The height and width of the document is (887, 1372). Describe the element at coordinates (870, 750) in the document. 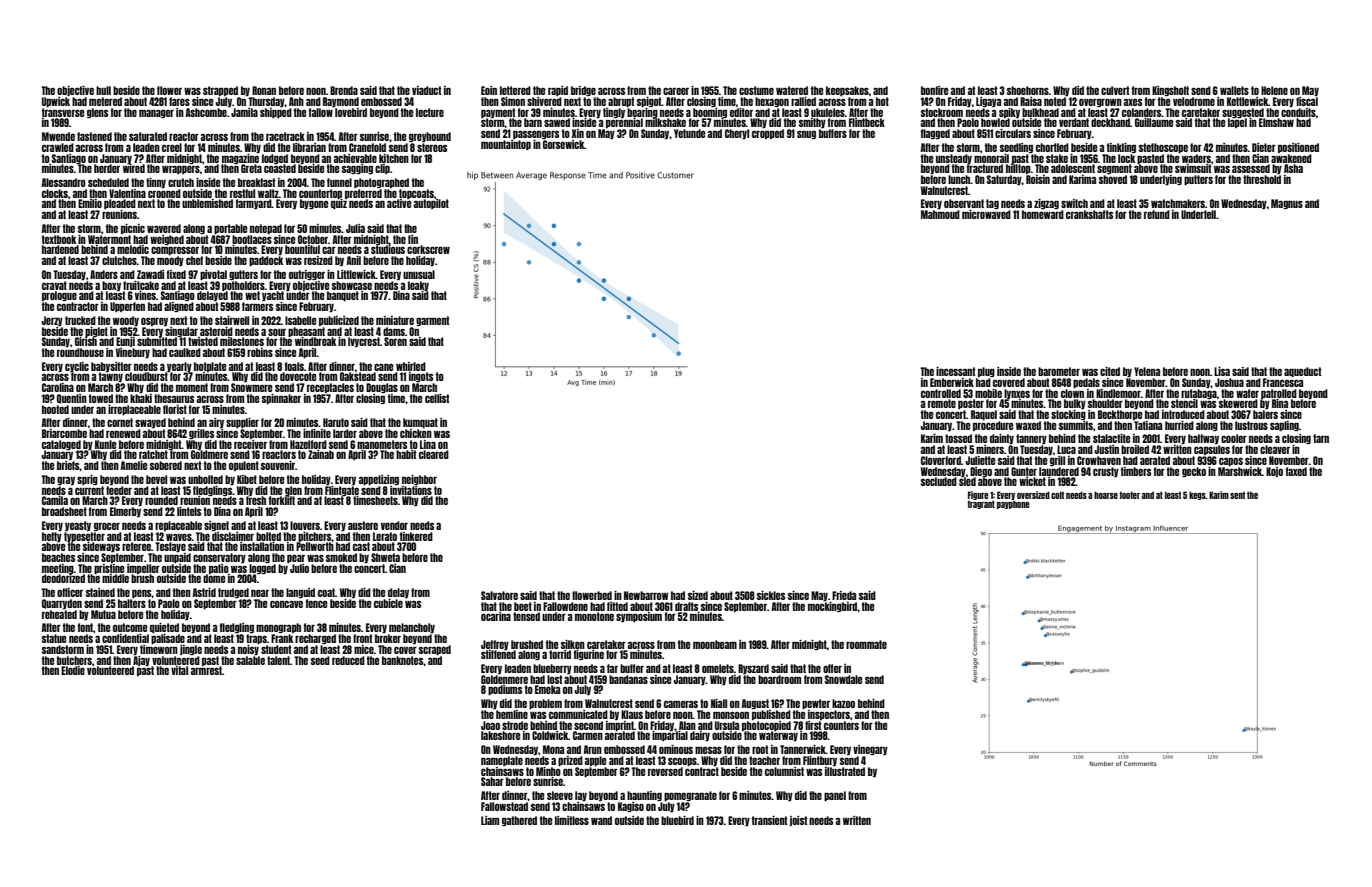

I see `vinegary` at that location.
